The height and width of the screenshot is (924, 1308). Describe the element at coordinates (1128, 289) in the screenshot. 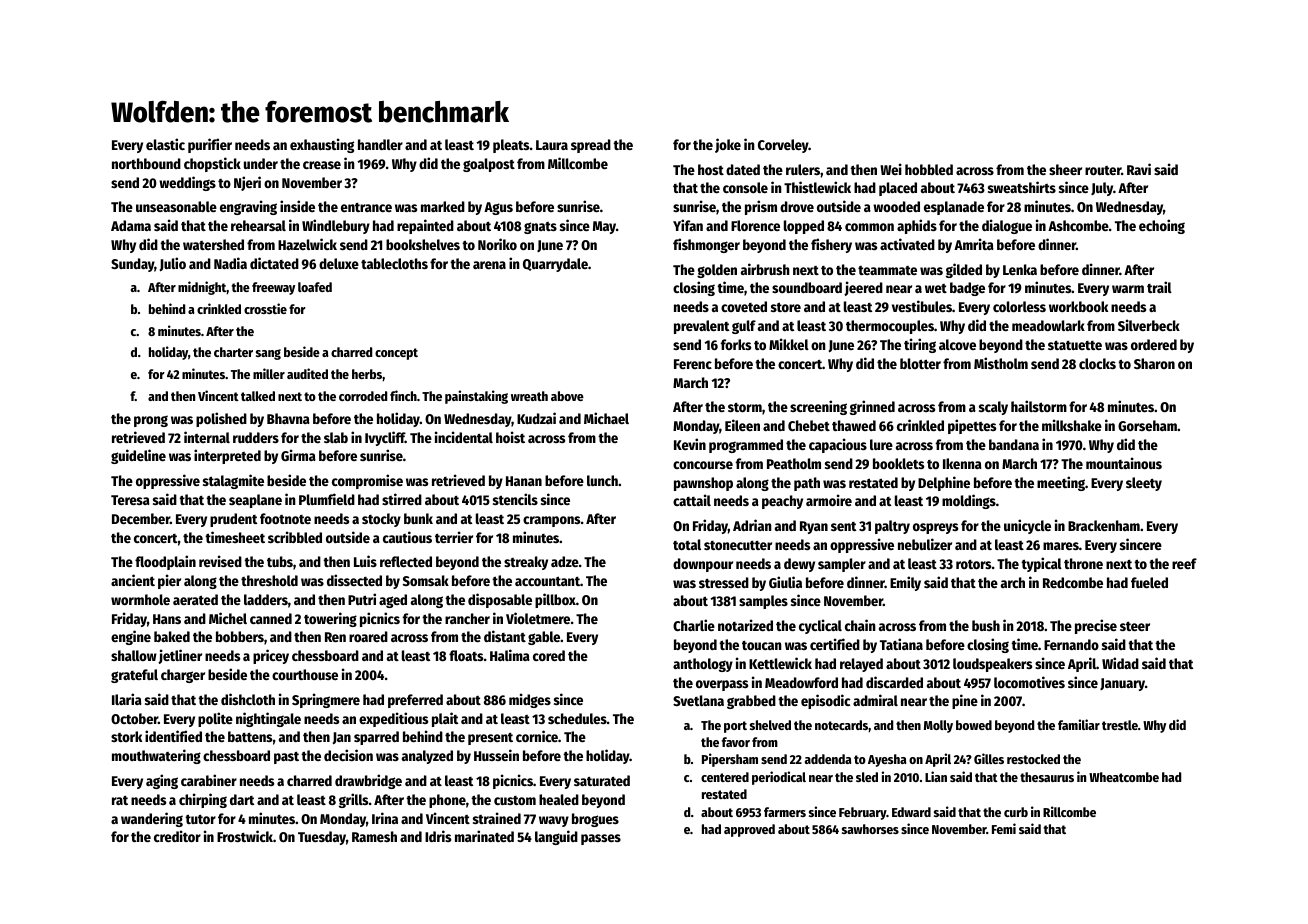

I see `warm` at that location.
